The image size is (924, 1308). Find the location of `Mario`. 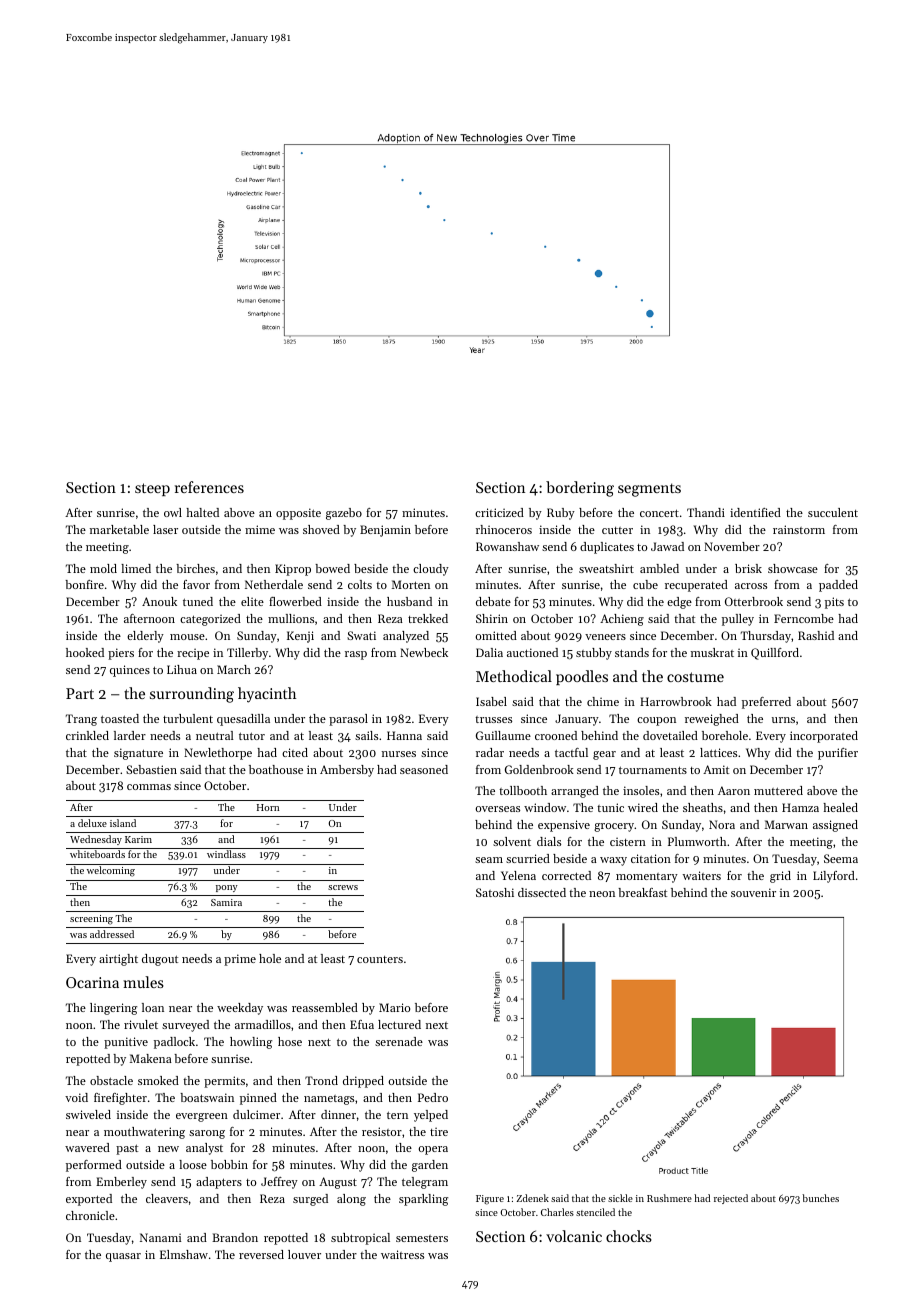

Mario is located at coordinates (394, 1007).
